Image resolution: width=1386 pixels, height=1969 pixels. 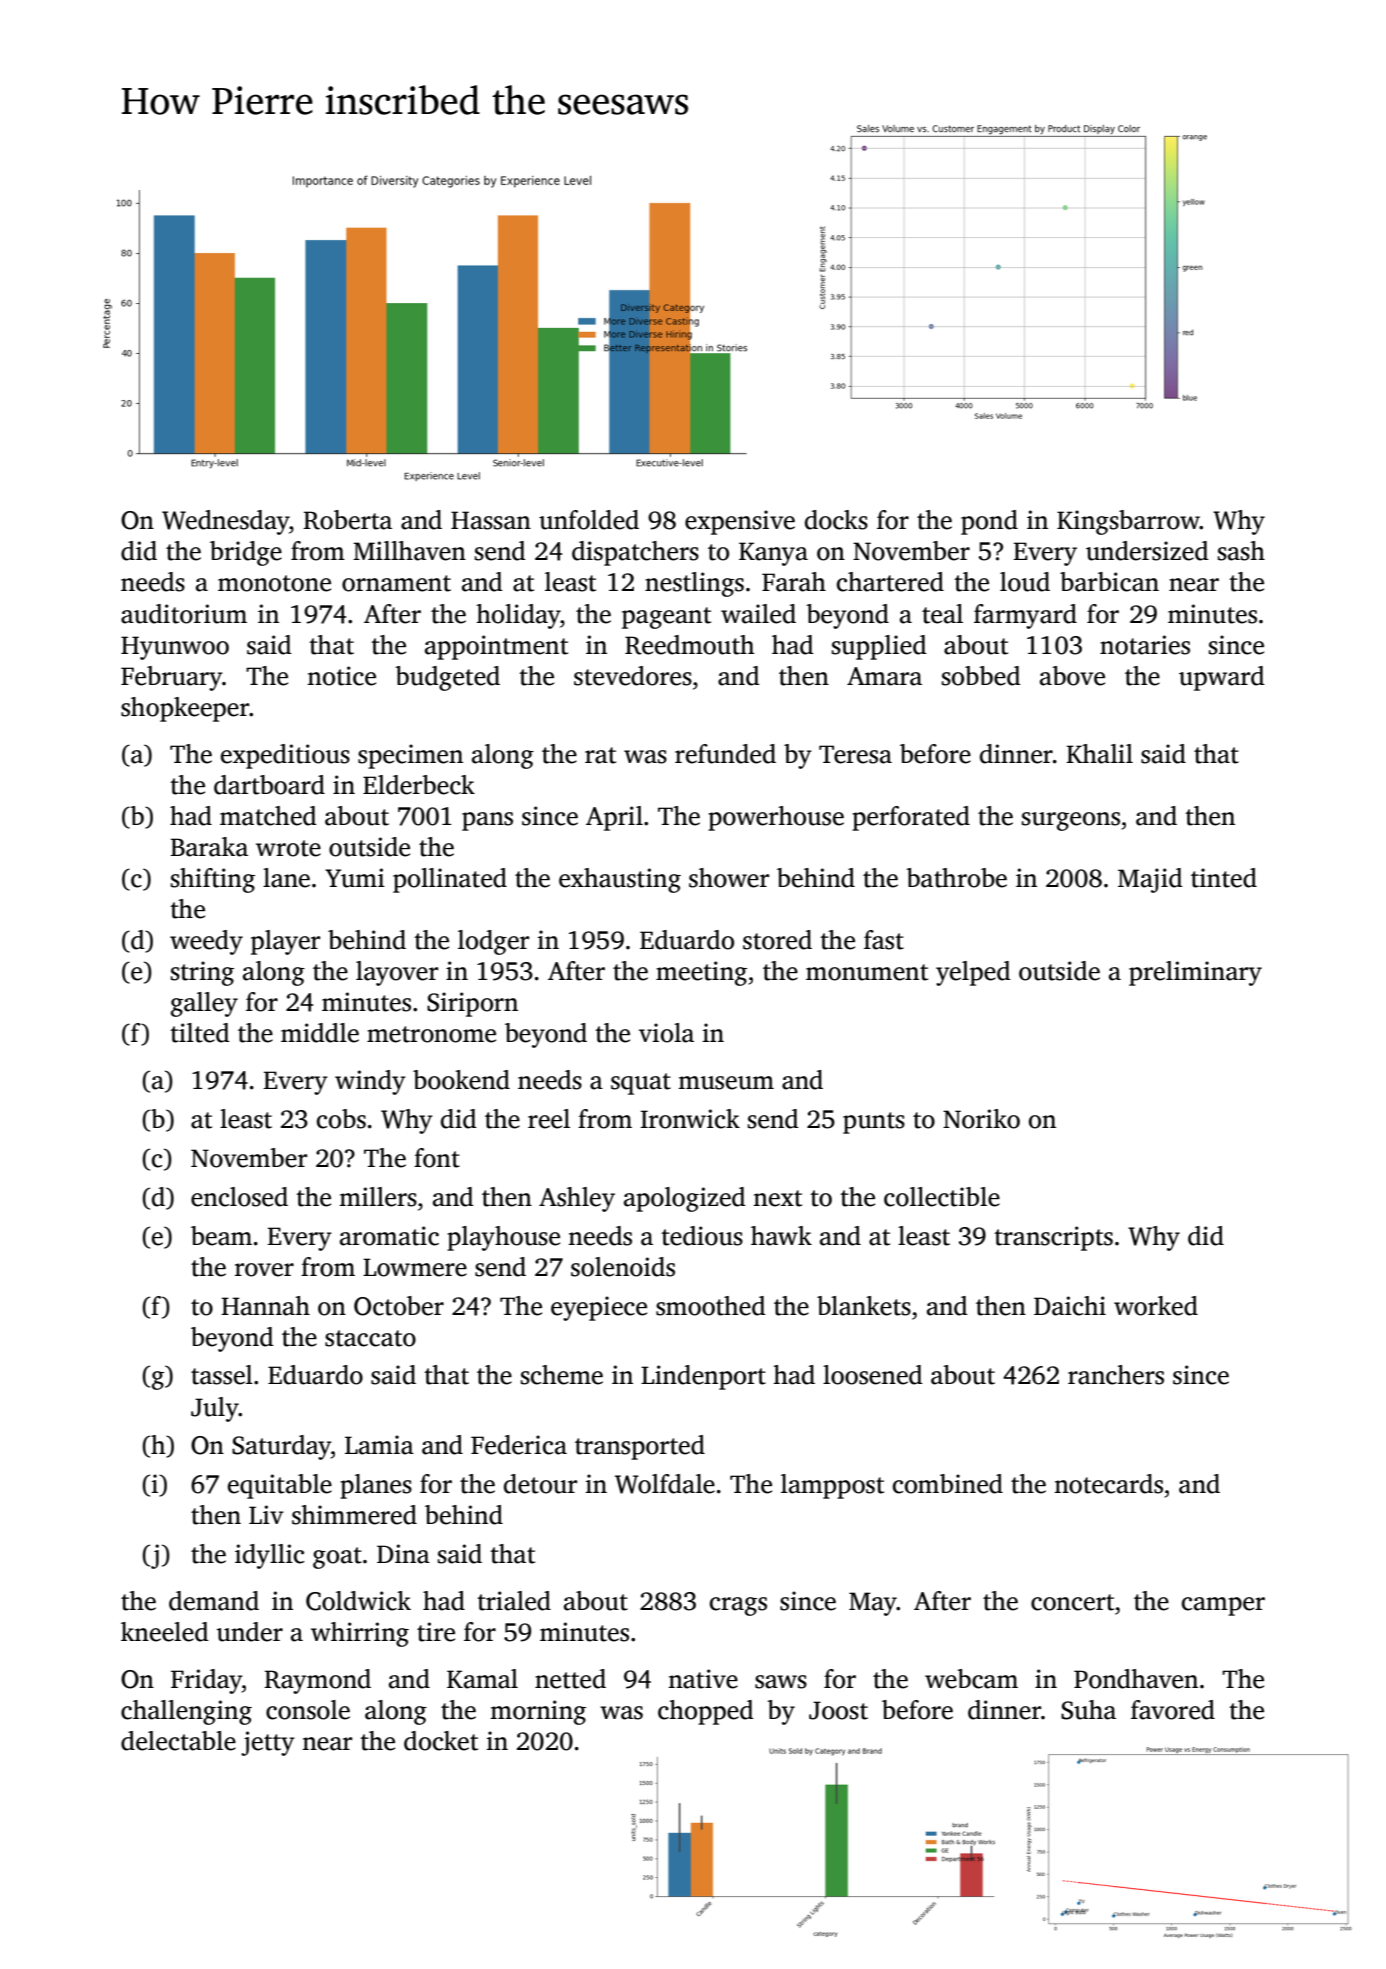 I want to click on upward, so click(x=1222, y=678).
